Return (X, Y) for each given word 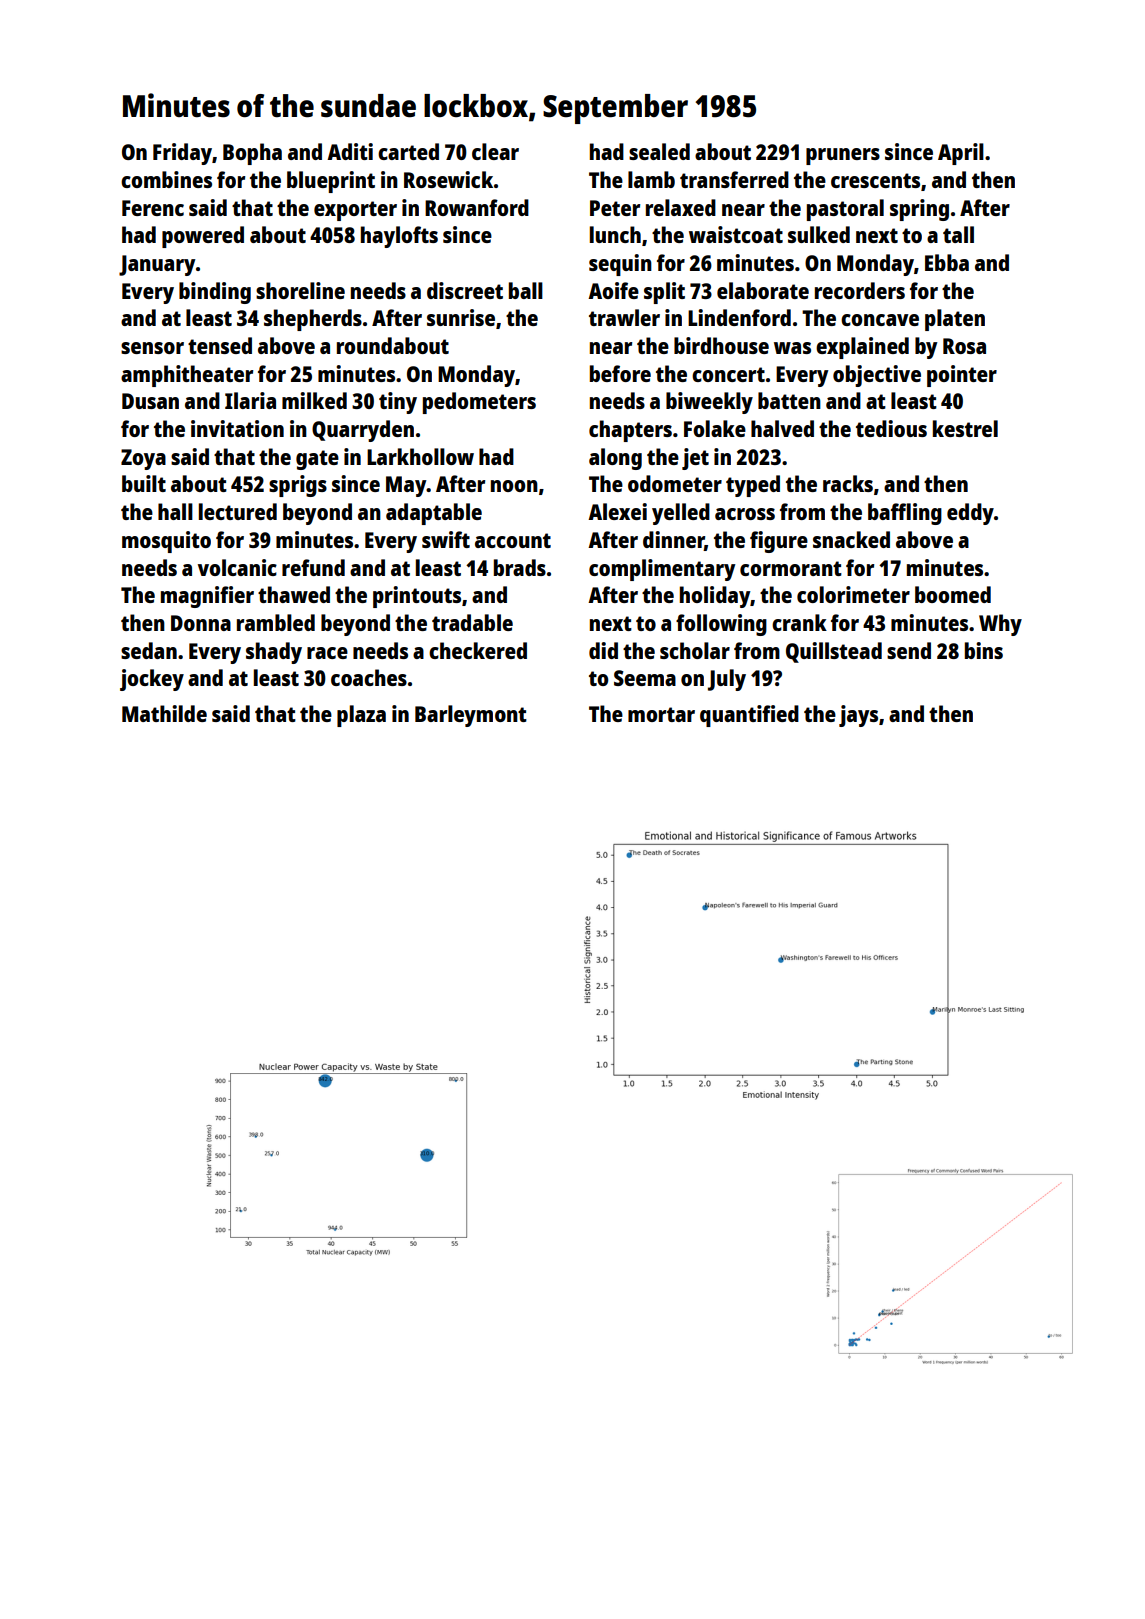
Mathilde (164, 713)
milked (314, 400)
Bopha (252, 154)
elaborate (763, 290)
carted (408, 151)
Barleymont (471, 716)
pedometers (479, 403)
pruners (843, 156)
